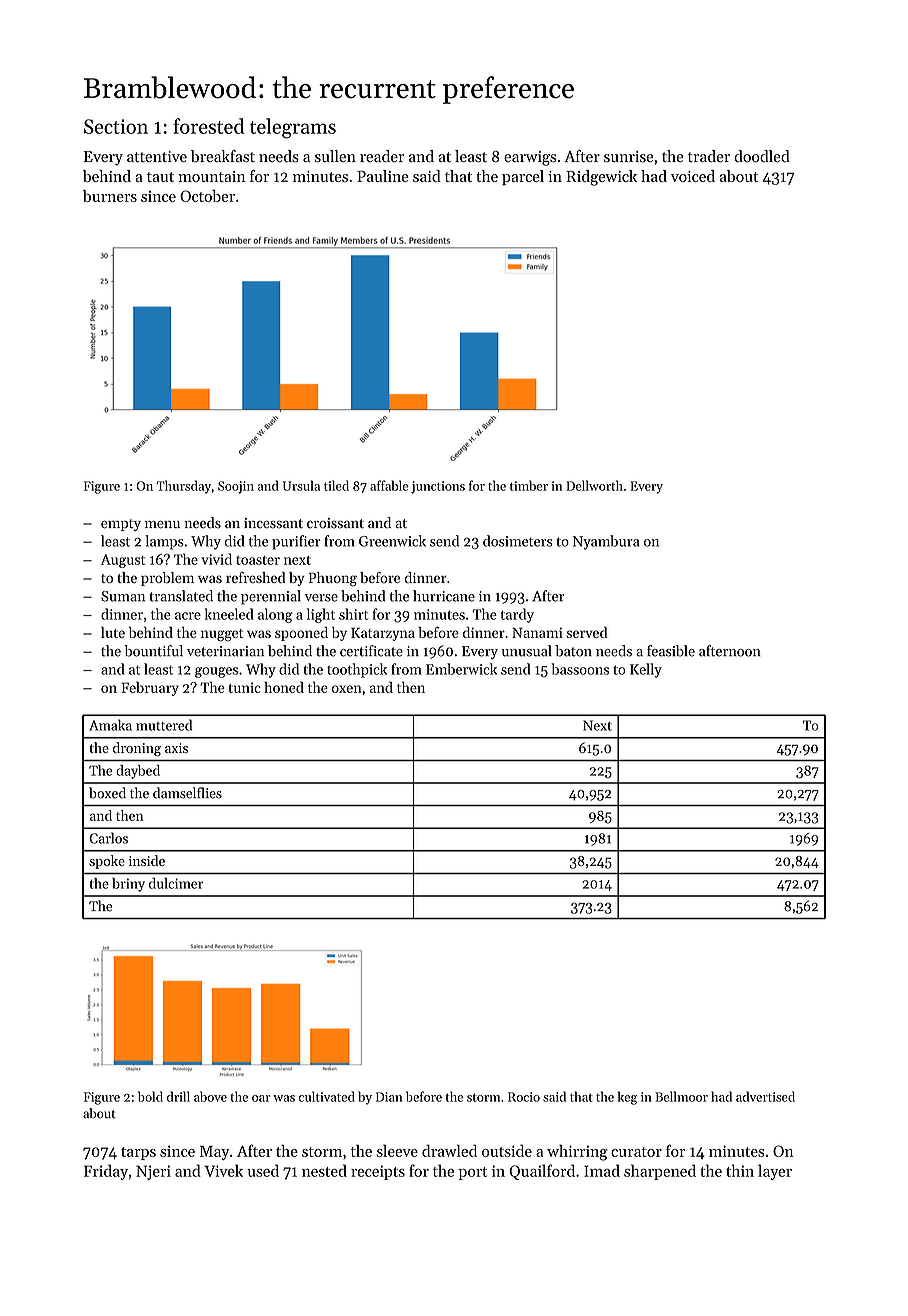 Image resolution: width=908 pixels, height=1316 pixels. I want to click on reader, so click(382, 156).
